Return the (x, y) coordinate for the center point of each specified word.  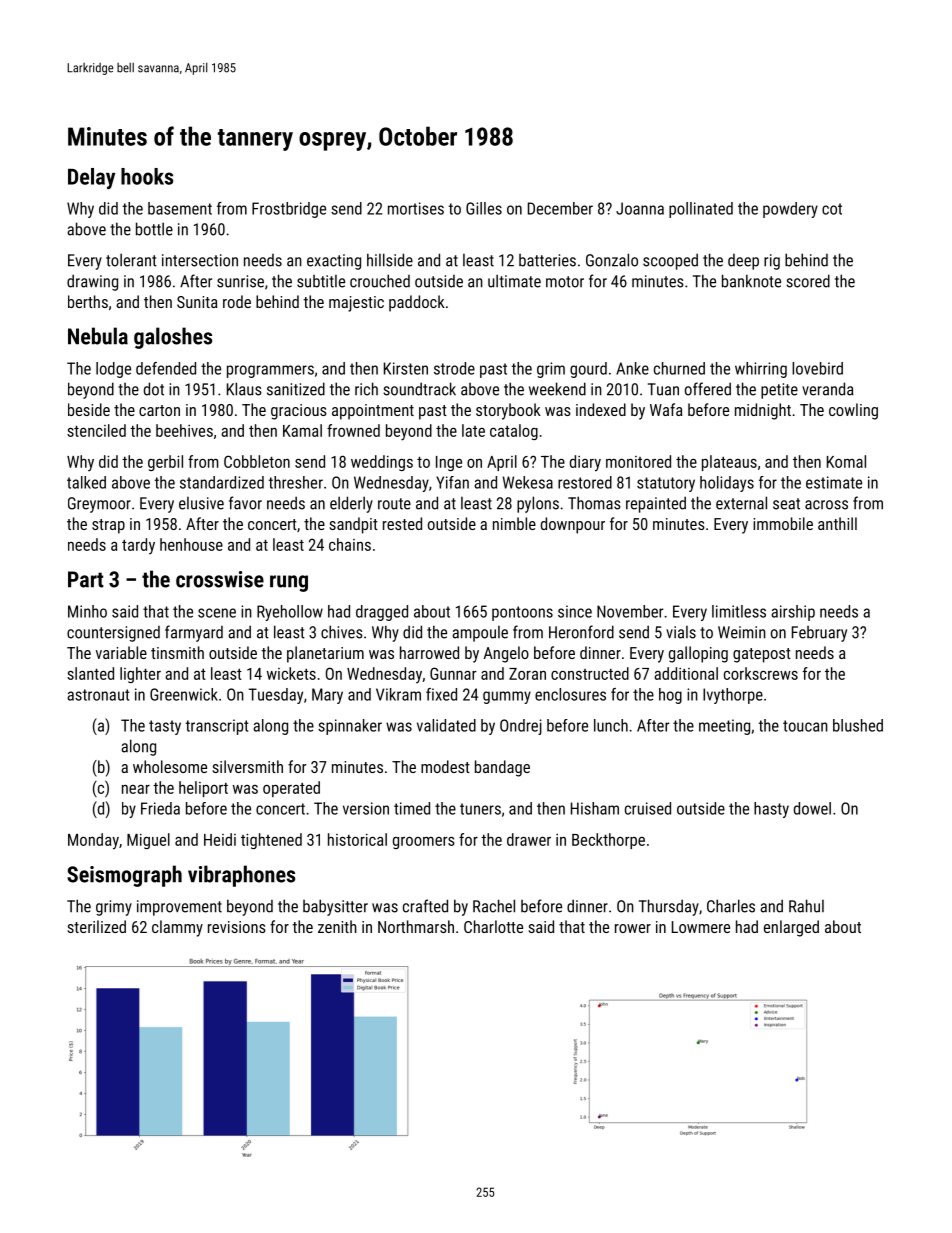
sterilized (96, 926)
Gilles (484, 208)
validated (446, 725)
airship (793, 613)
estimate (834, 482)
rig (772, 262)
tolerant (131, 260)
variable (121, 652)
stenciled (96, 430)
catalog (514, 432)
